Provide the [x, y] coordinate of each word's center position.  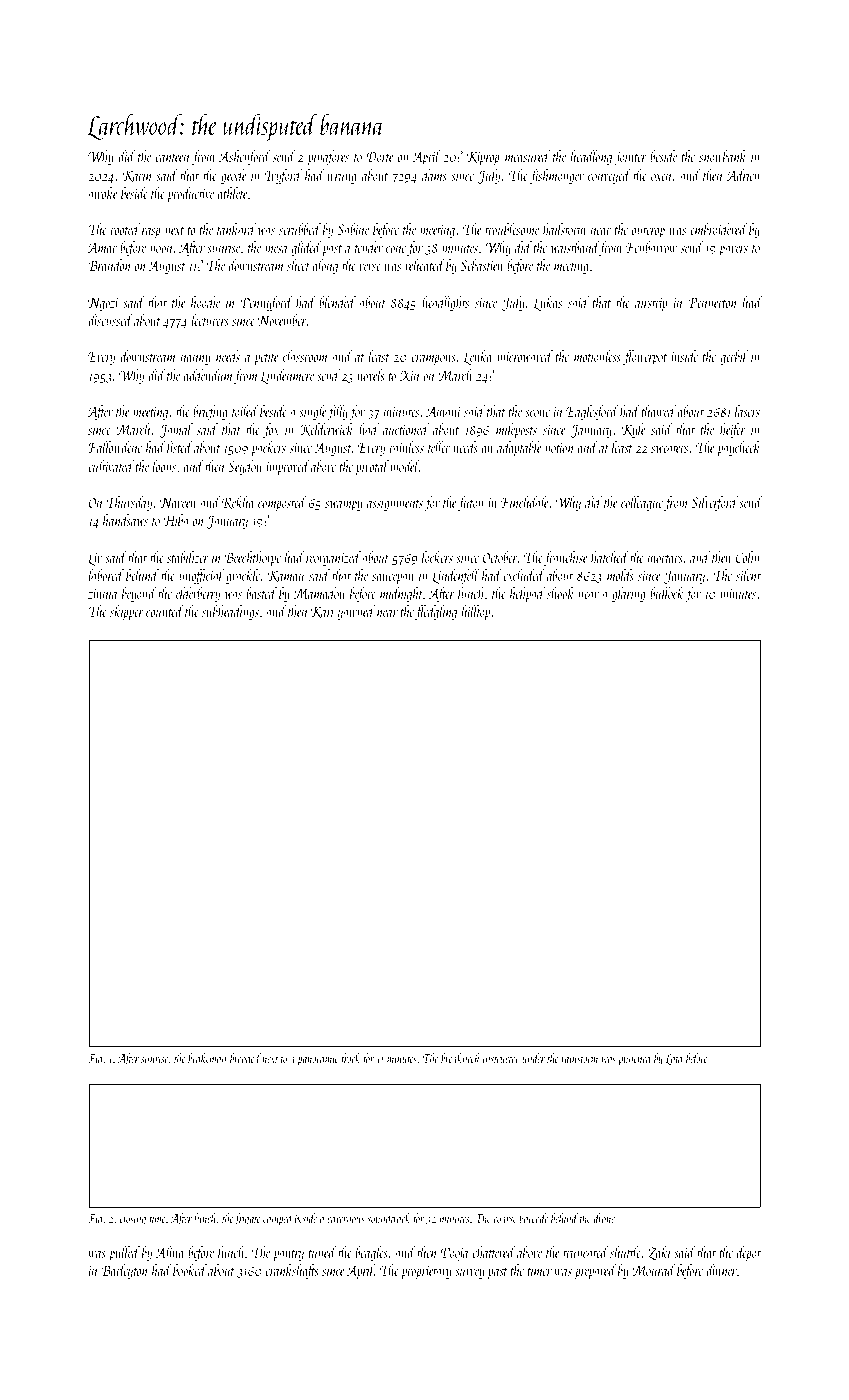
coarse [505, 1220]
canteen [172, 158]
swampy [344, 506]
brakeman [207, 1058]
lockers [437, 557]
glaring [628, 594]
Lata [674, 1059]
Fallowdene [115, 447]
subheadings [230, 612]
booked [190, 1270]
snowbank [723, 156]
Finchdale [524, 502]
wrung [342, 179]
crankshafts [292, 1271]
